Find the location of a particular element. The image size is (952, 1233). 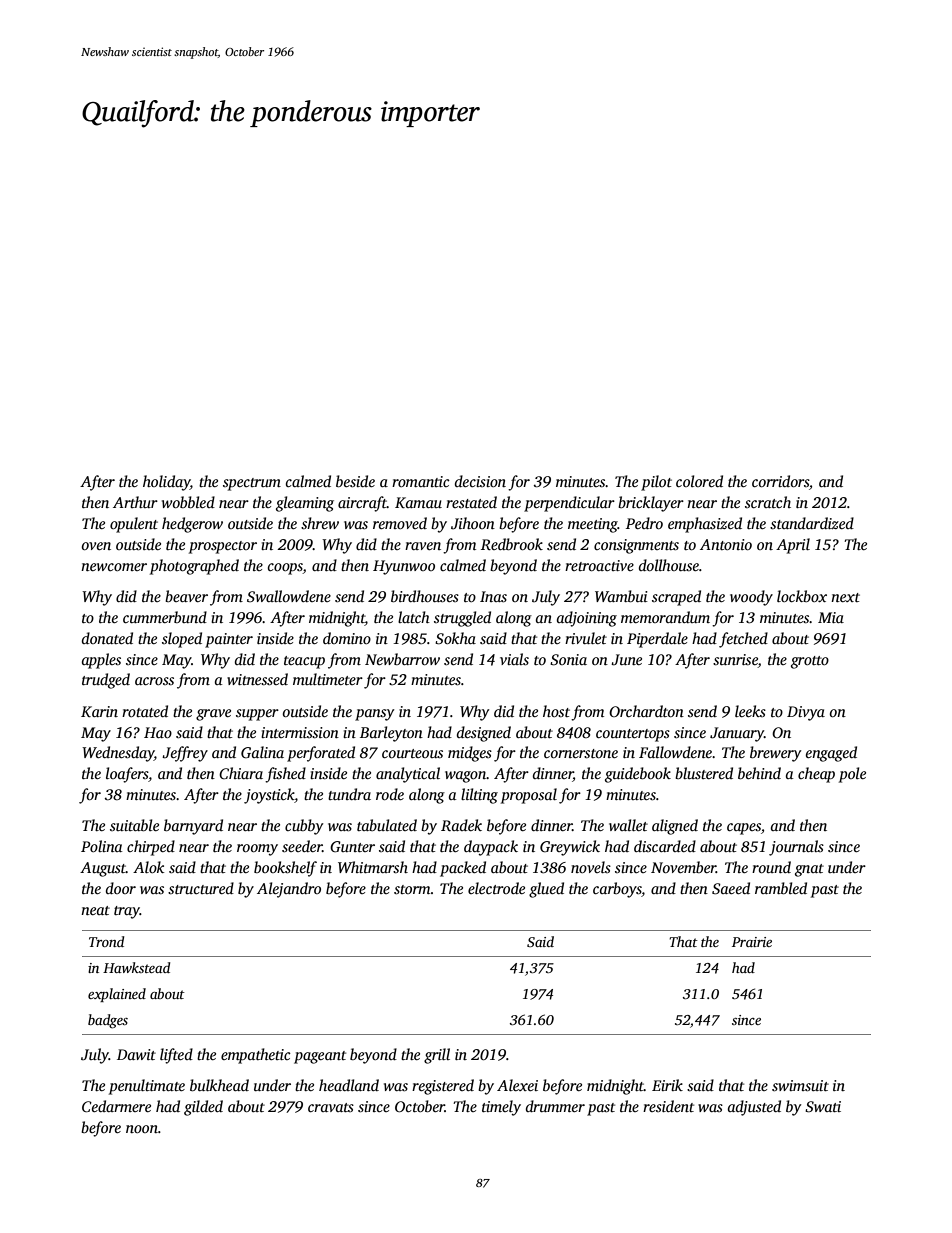

packed is located at coordinates (463, 869).
